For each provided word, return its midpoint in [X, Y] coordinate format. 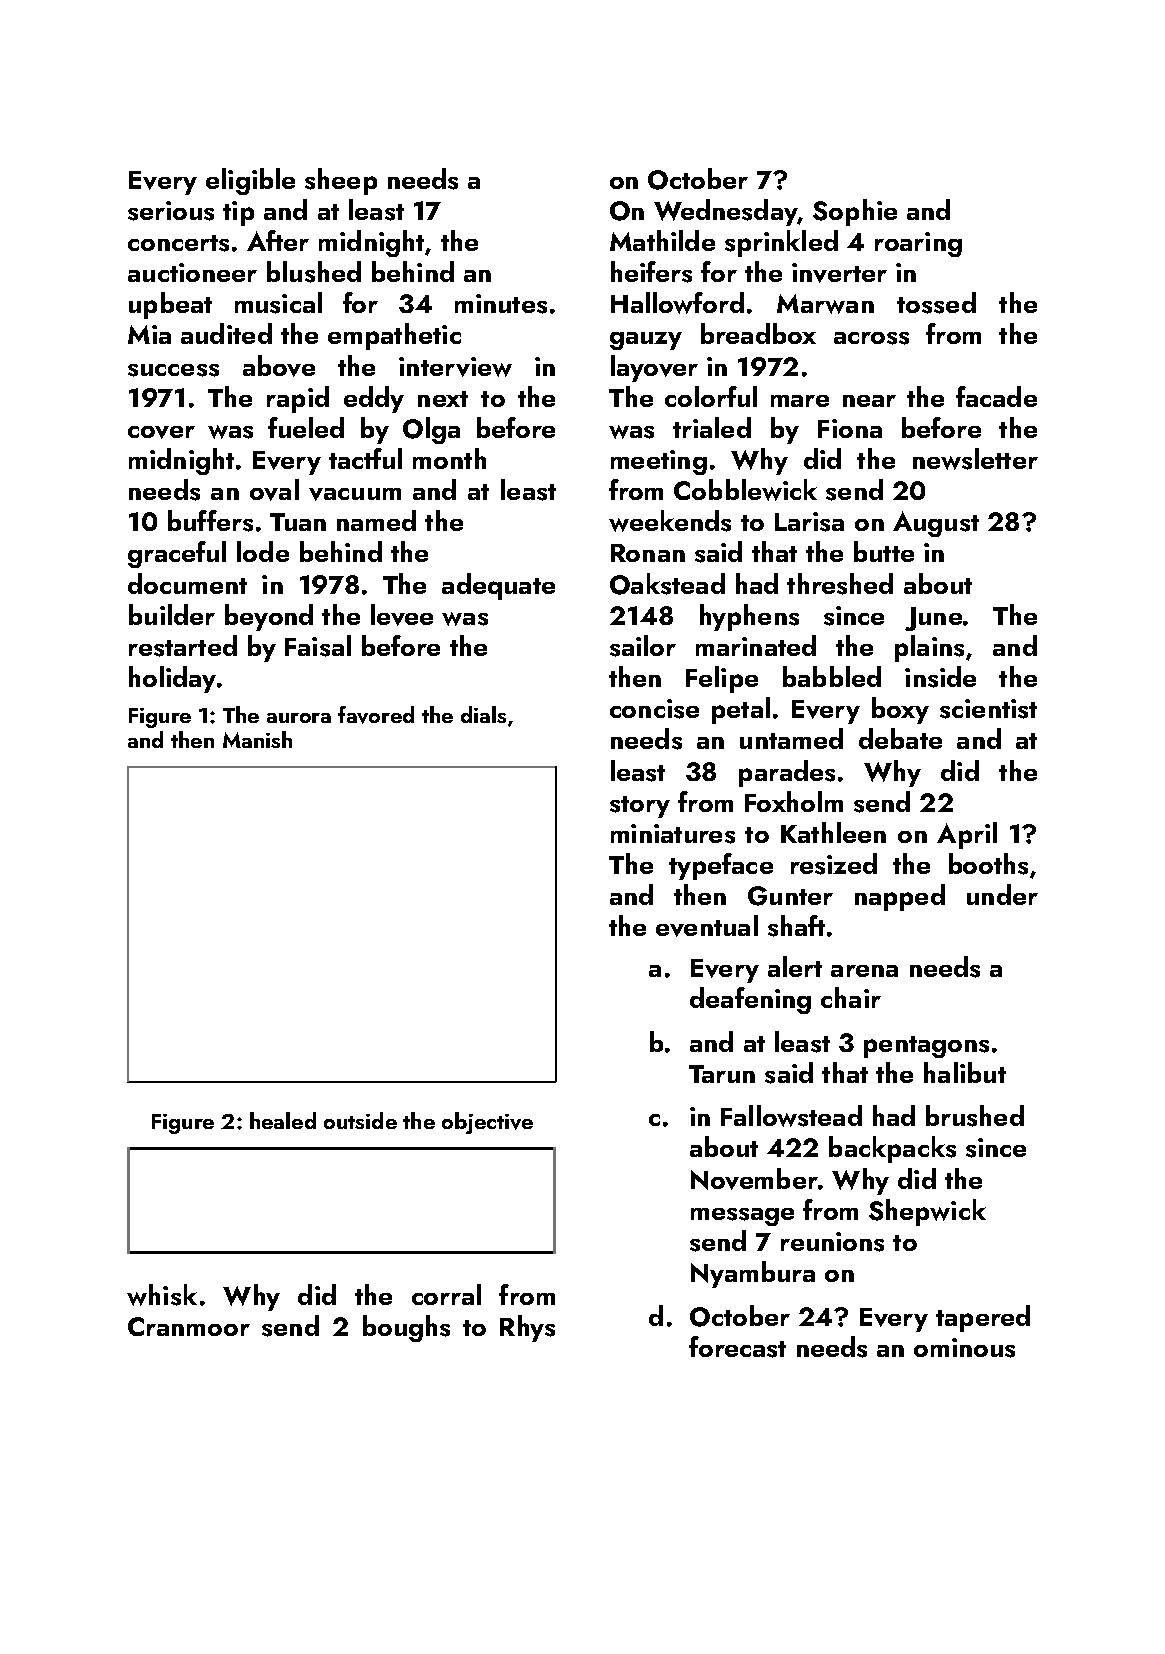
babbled [832, 676]
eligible [250, 181]
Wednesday [725, 212]
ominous [964, 1348]
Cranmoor [189, 1326]
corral [446, 1294]
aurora [299, 718]
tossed [936, 303]
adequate [498, 586]
